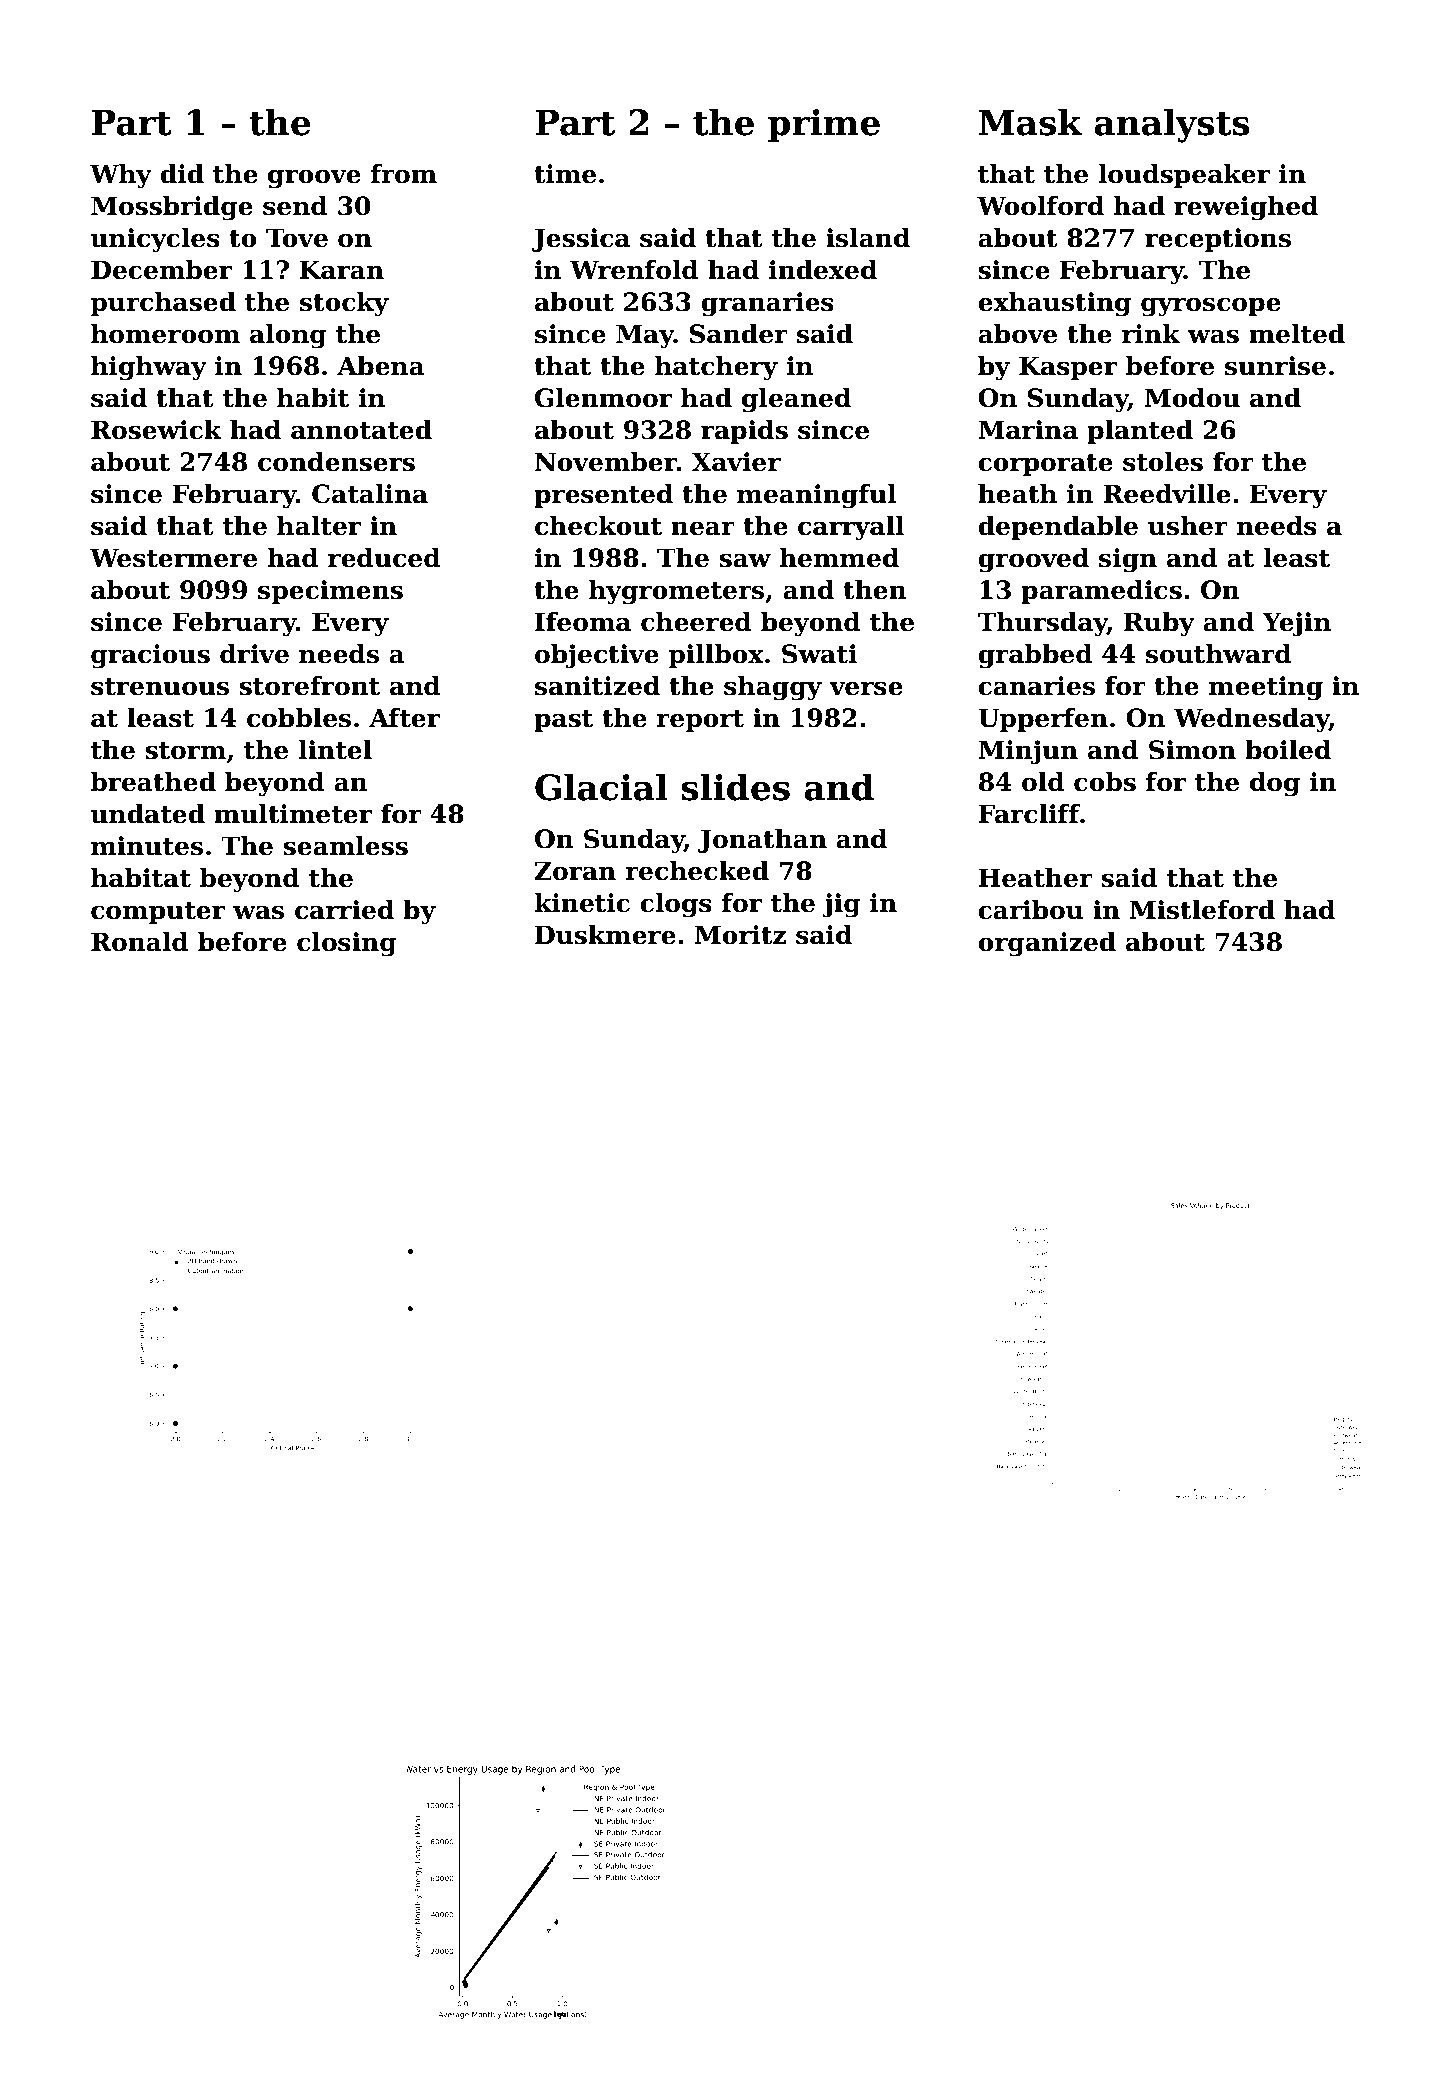  What do you see at coordinates (335, 750) in the screenshot?
I see `lintel` at bounding box center [335, 750].
